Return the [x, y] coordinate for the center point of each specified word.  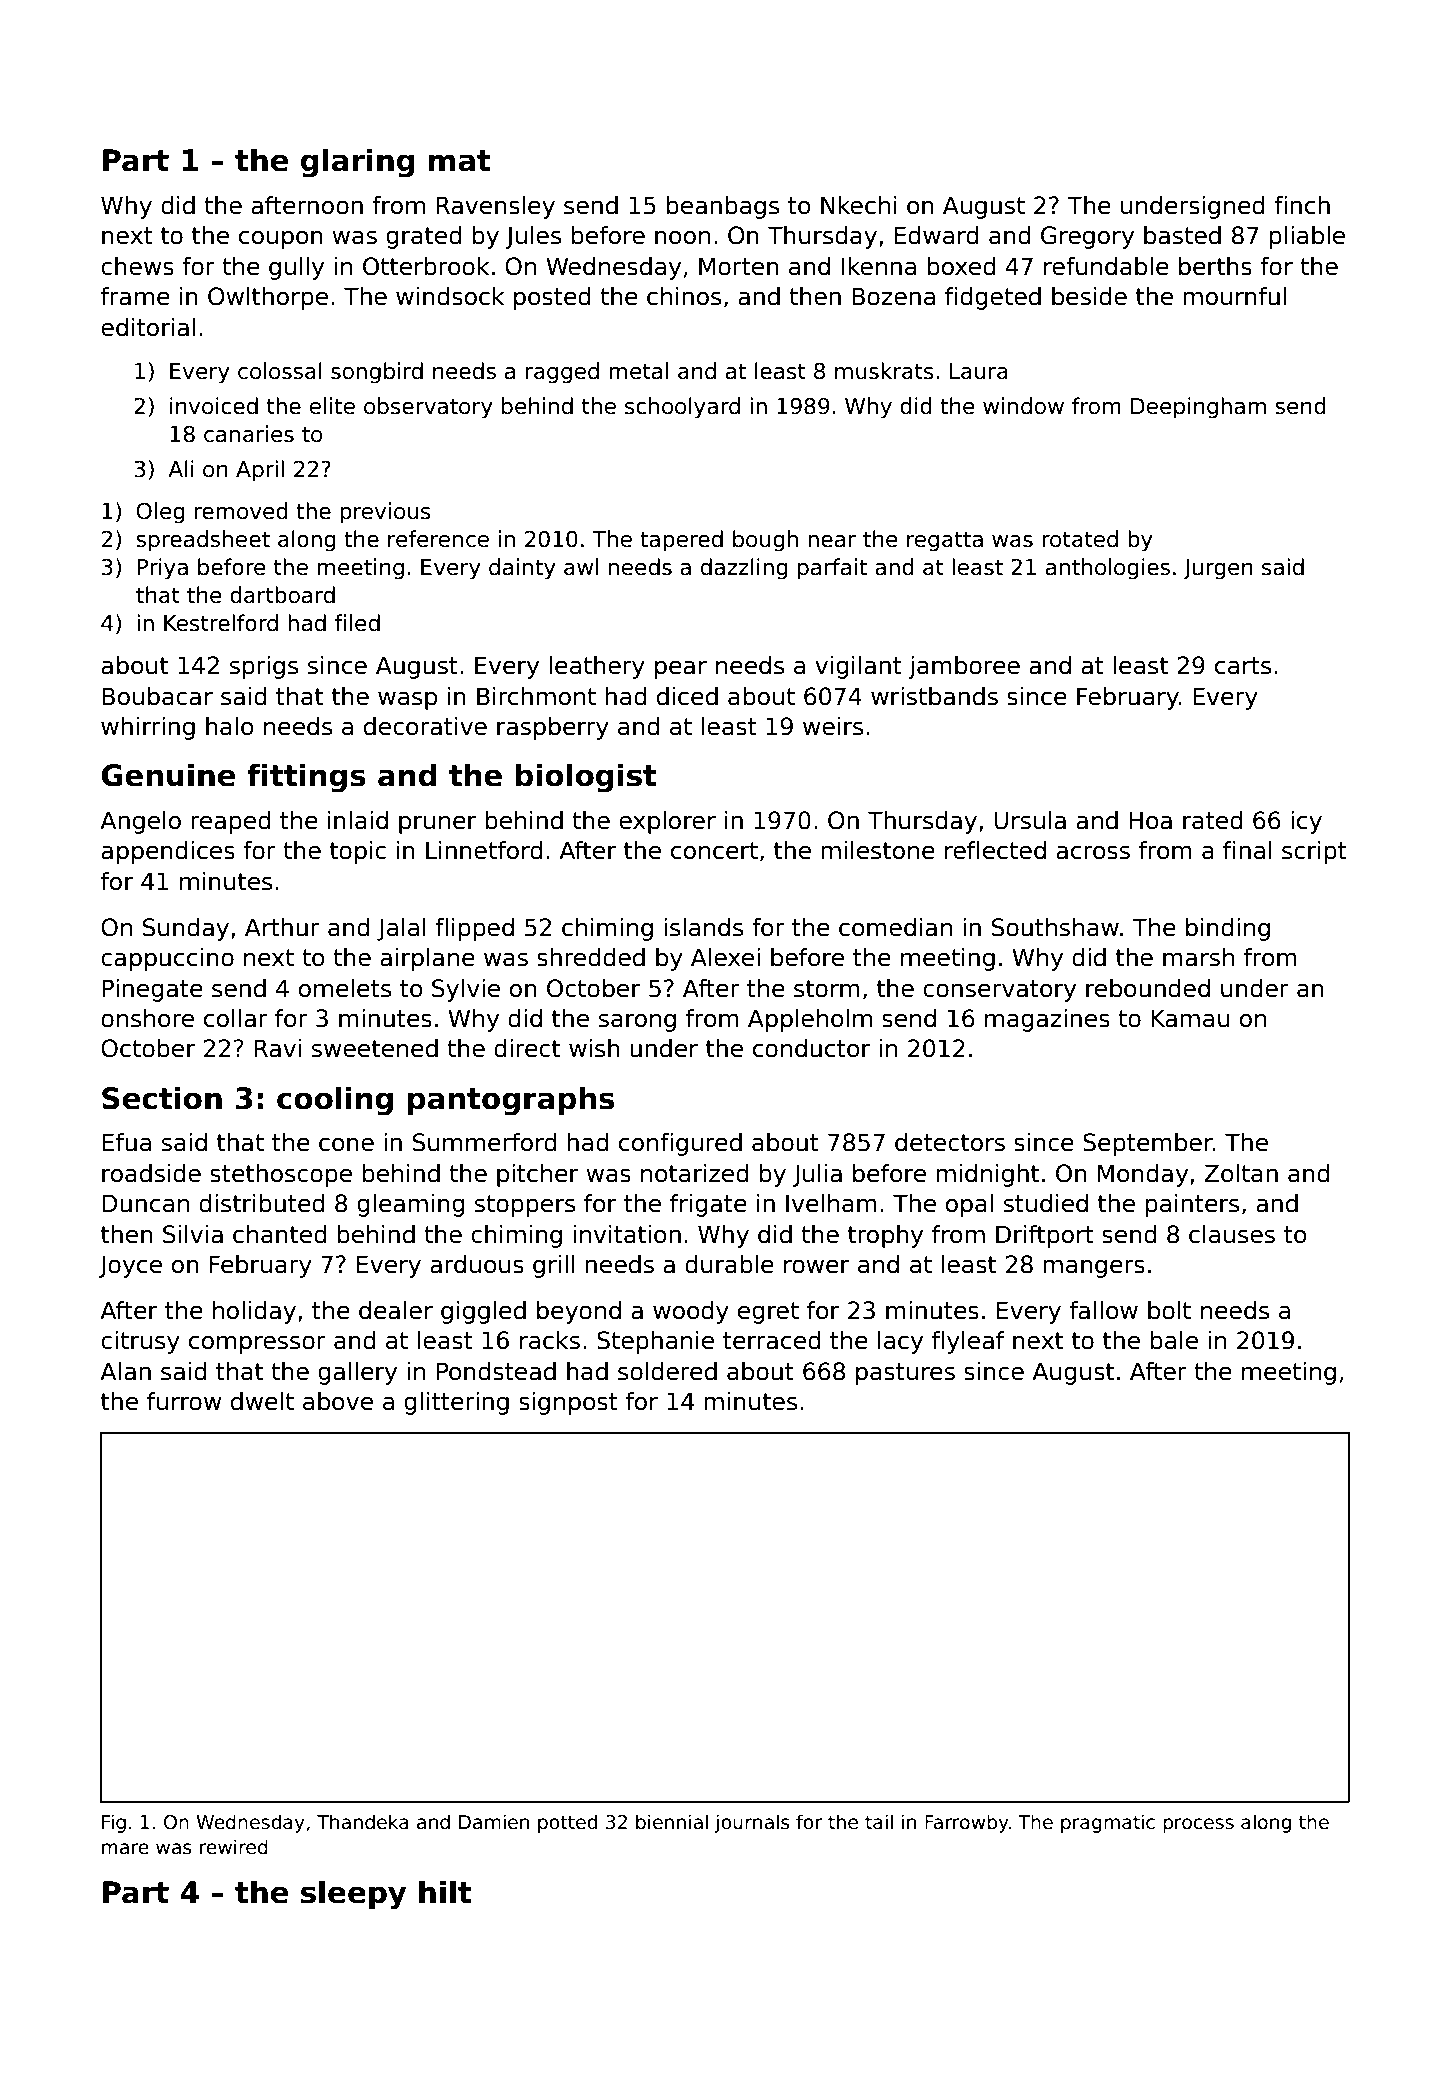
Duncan [145, 1203]
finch [1302, 205]
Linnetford [484, 850]
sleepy [353, 1895]
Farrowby [967, 1823]
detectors [950, 1142]
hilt [445, 1891]
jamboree [964, 667]
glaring [358, 163]
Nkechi [859, 205]
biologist [586, 778]
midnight [987, 1175]
